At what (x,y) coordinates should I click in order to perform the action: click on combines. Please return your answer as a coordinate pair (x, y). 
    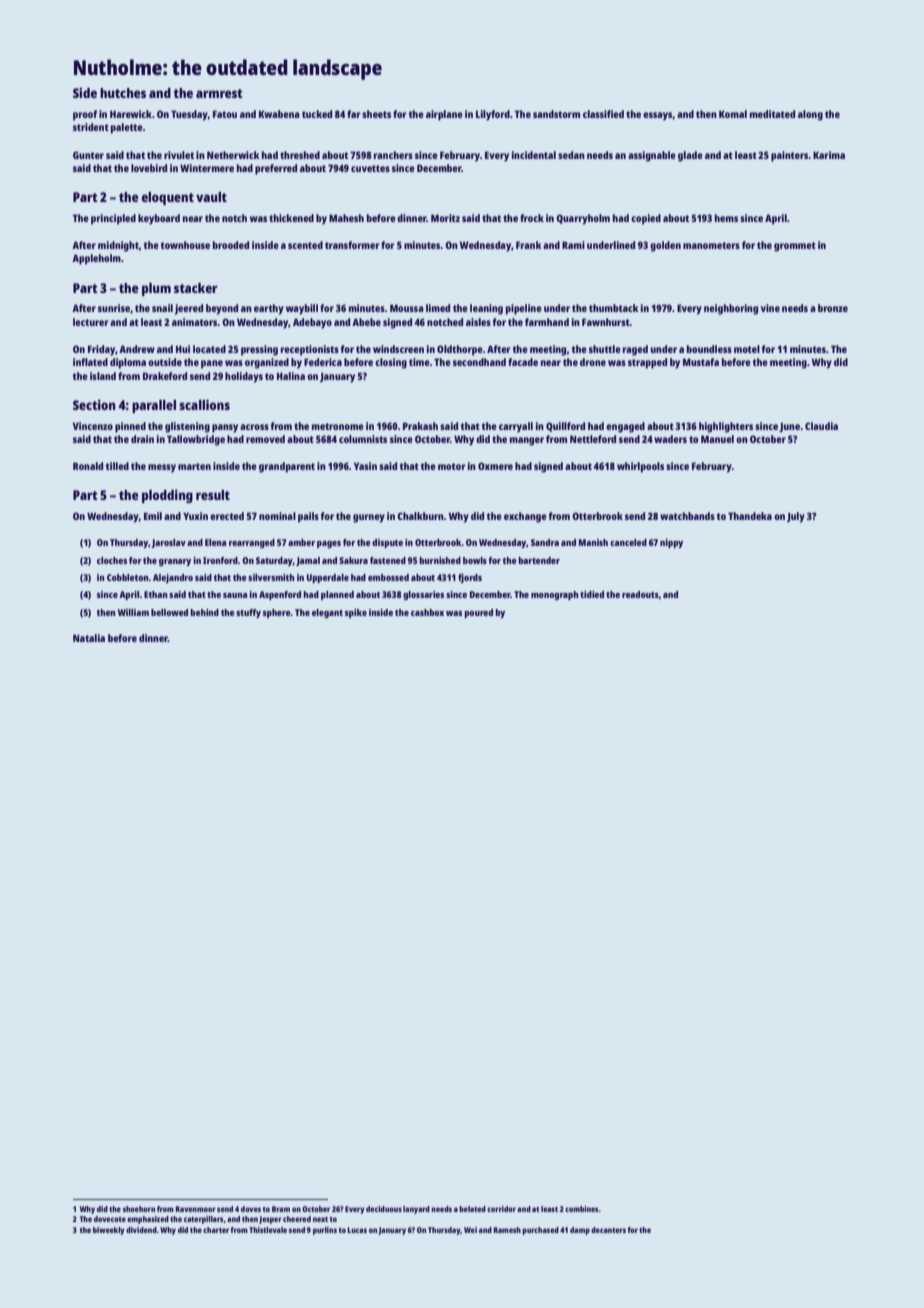
    Looking at the image, I should click on (582, 1209).
